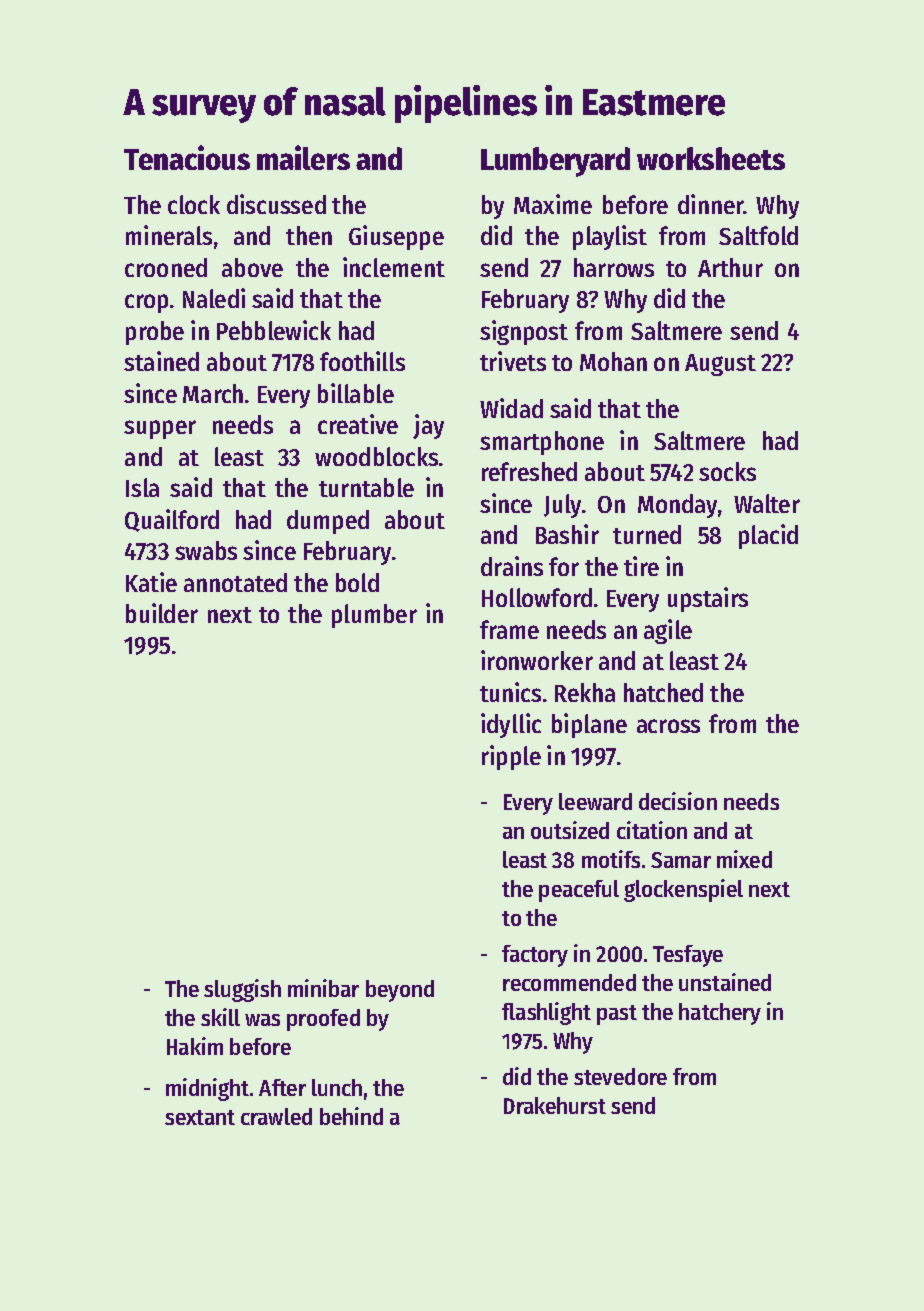  I want to click on Tesfaye, so click(688, 956).
